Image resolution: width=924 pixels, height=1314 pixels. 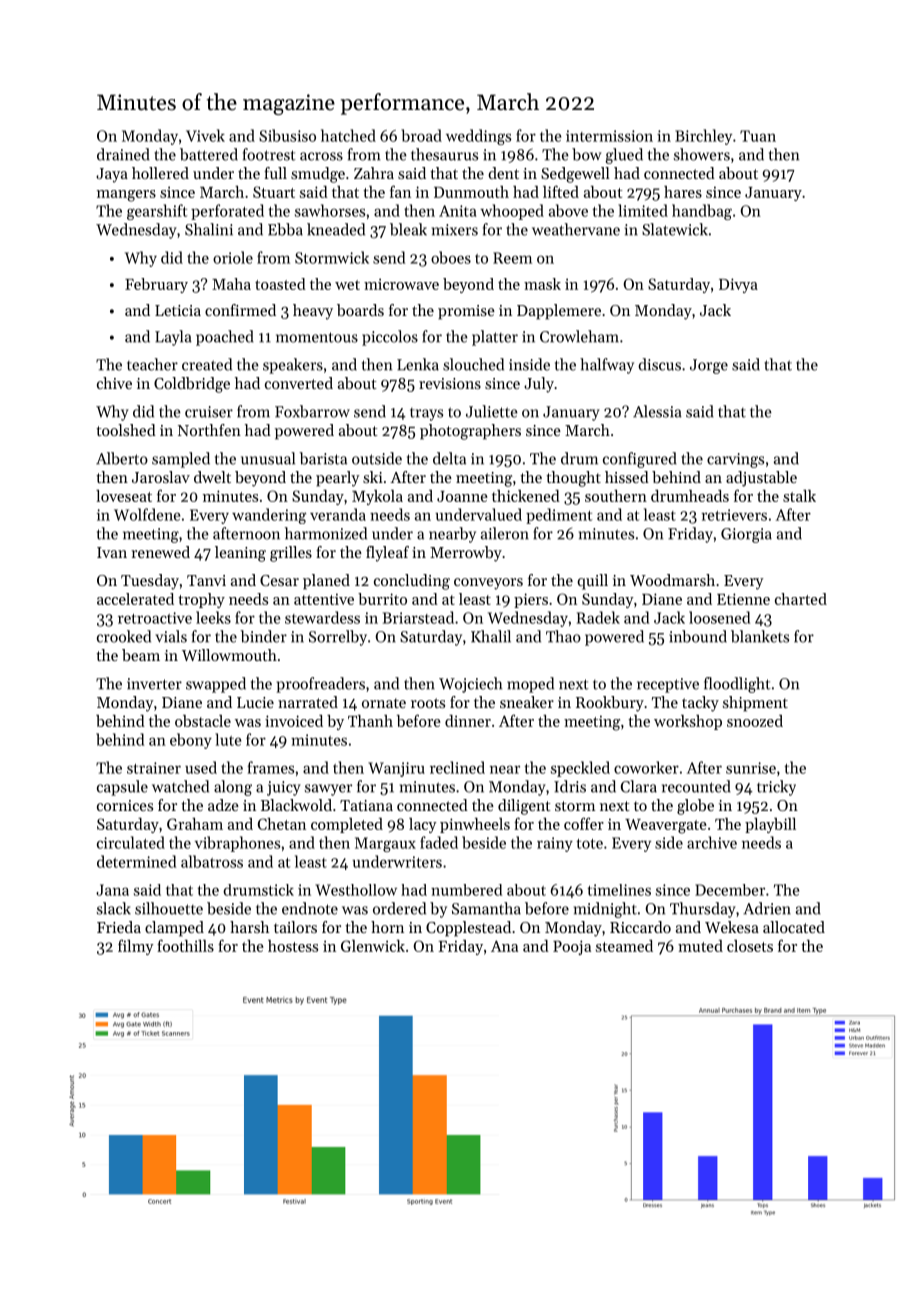 What do you see at coordinates (668, 685) in the document?
I see `receptive` at bounding box center [668, 685].
